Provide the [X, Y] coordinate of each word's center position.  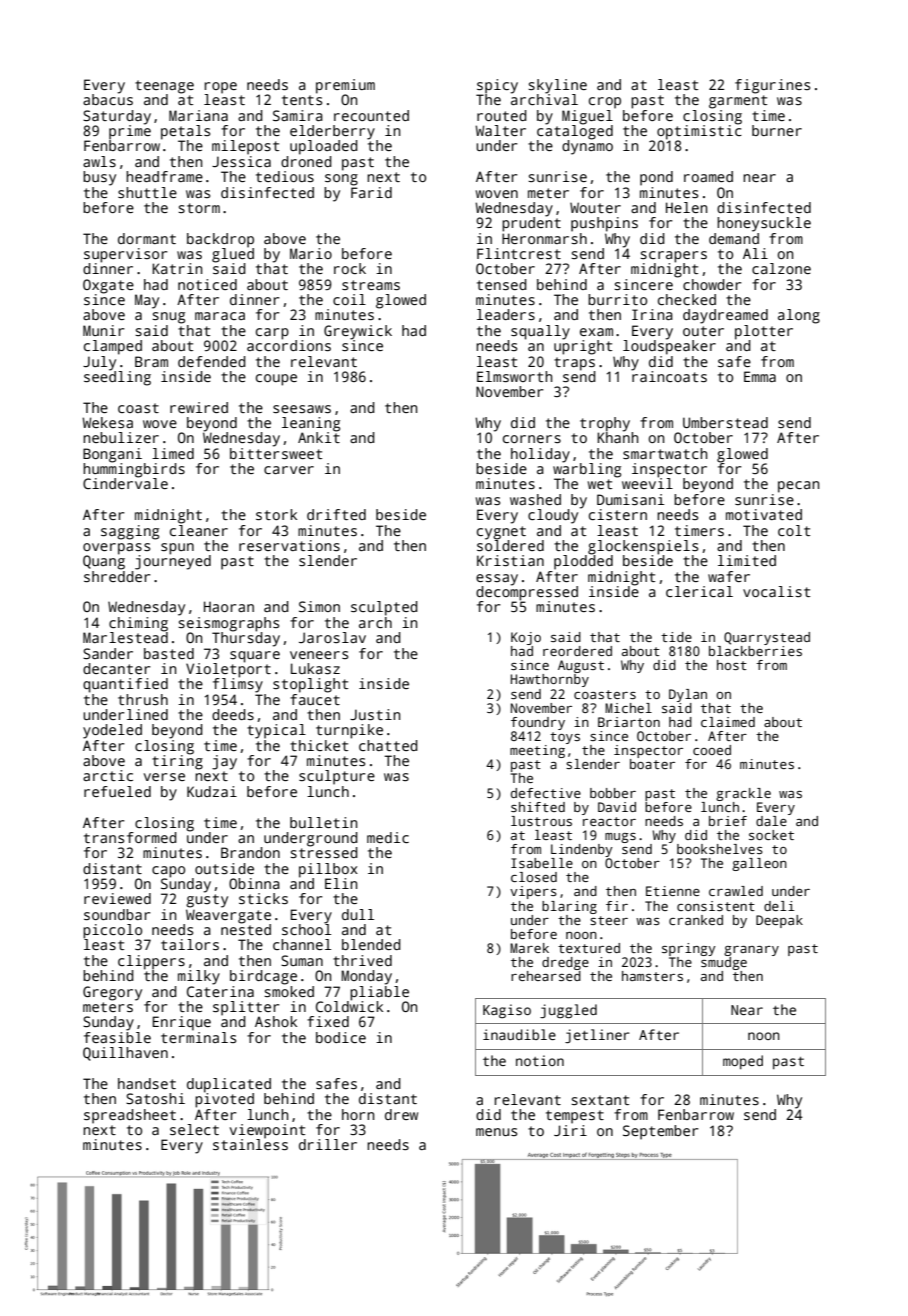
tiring [177, 762]
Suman [302, 960]
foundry [538, 723]
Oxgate [108, 286]
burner [777, 130]
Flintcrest [519, 253]
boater [652, 764]
